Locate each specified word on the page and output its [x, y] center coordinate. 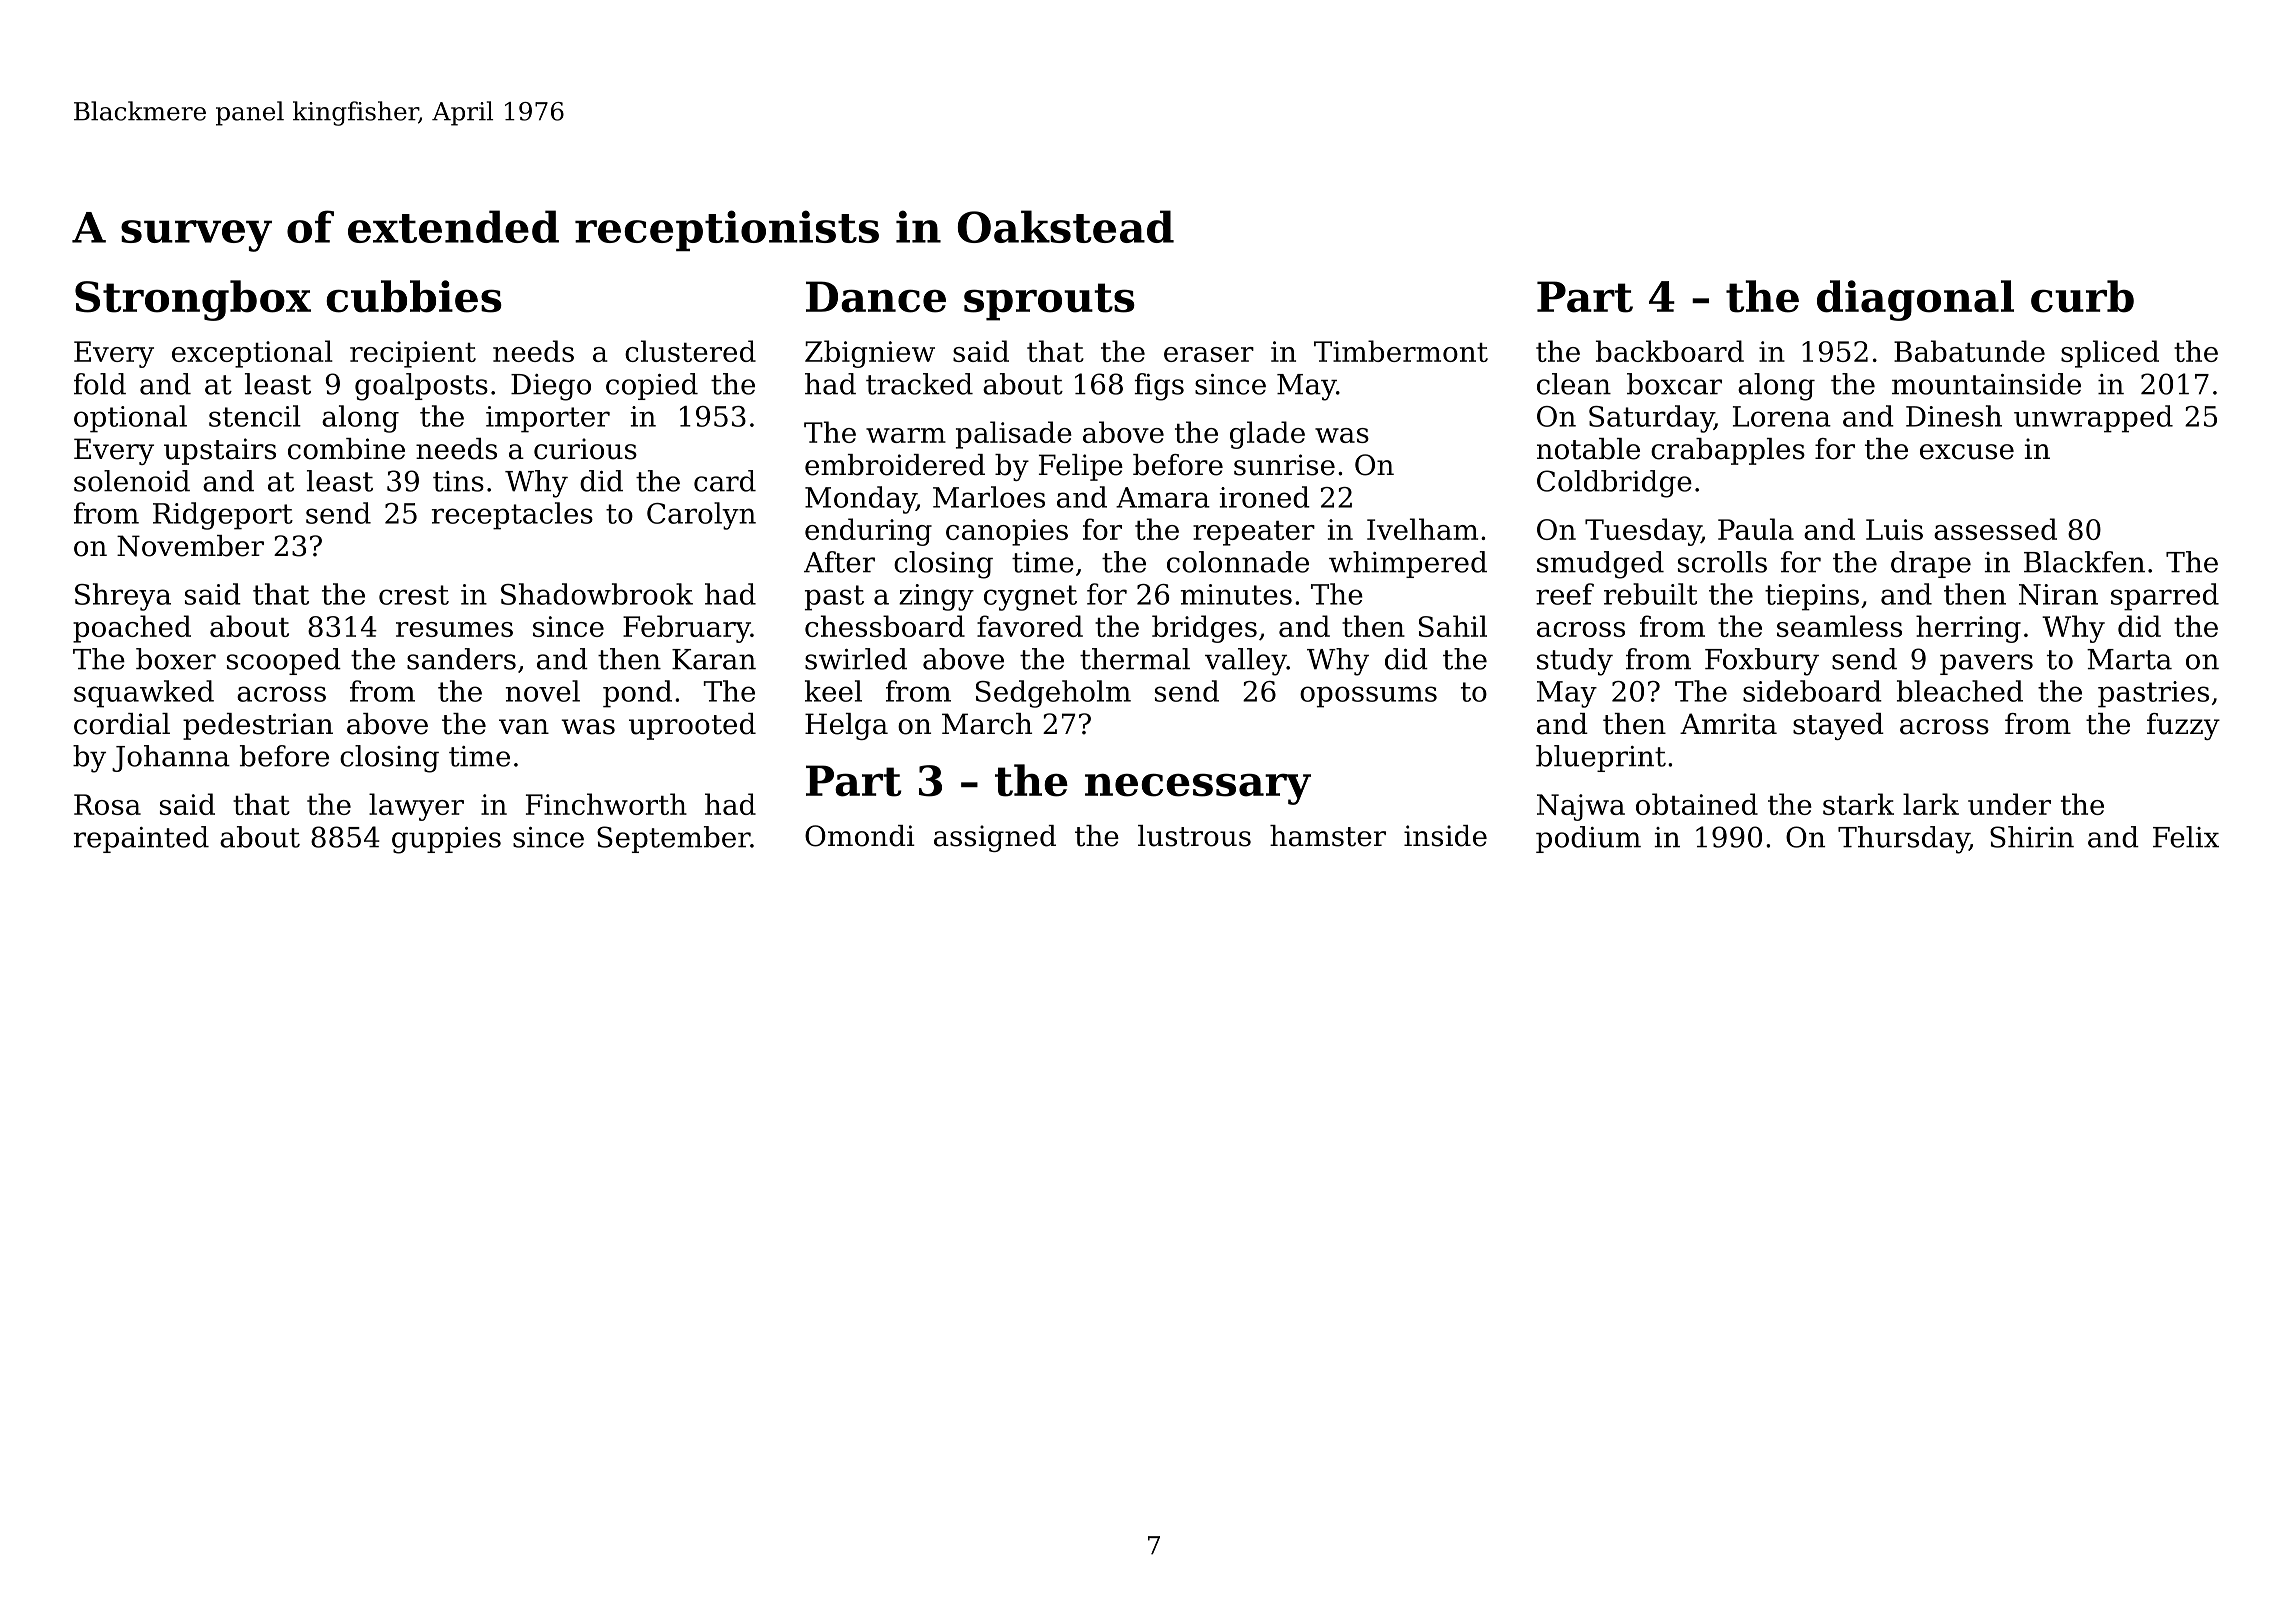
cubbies [414, 296]
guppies [446, 840]
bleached [1960, 691]
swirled [856, 659]
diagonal [1915, 300]
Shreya [123, 597]
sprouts [1049, 302]
